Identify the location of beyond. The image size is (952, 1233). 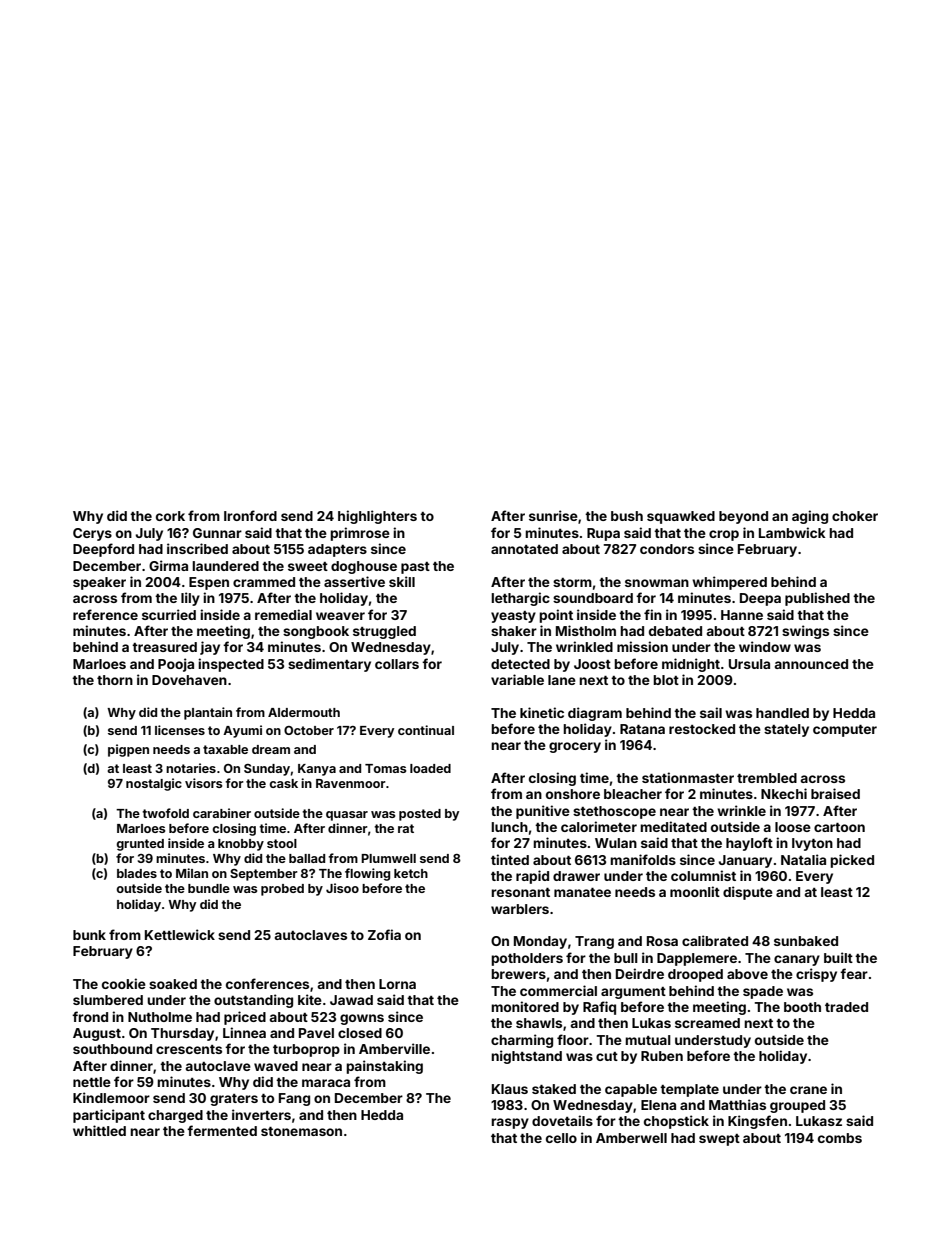
(743, 517).
